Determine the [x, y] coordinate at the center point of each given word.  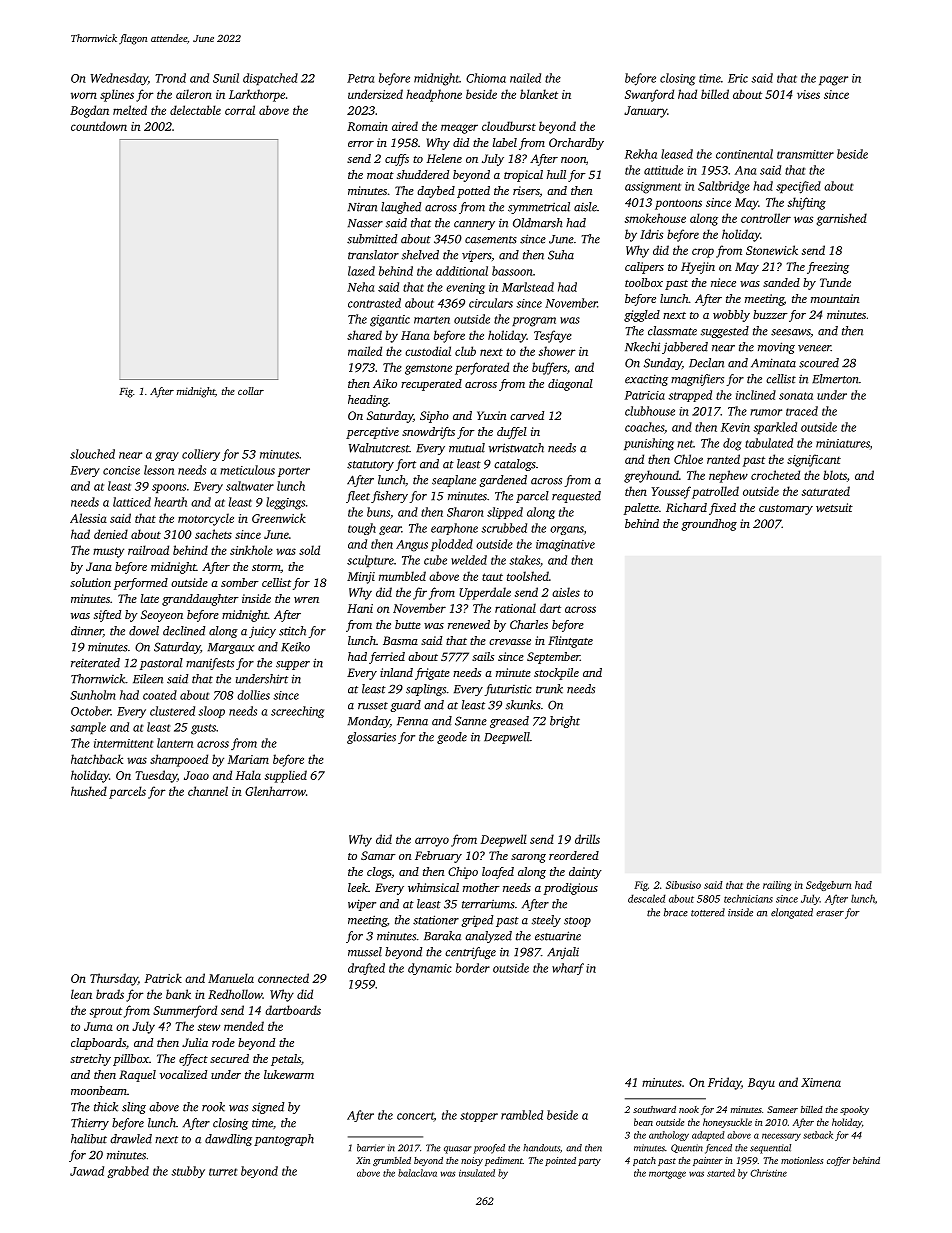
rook [213, 1107]
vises [808, 94]
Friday [724, 1083]
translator [373, 255]
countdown [99, 126]
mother [481, 887]
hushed [89, 791]
